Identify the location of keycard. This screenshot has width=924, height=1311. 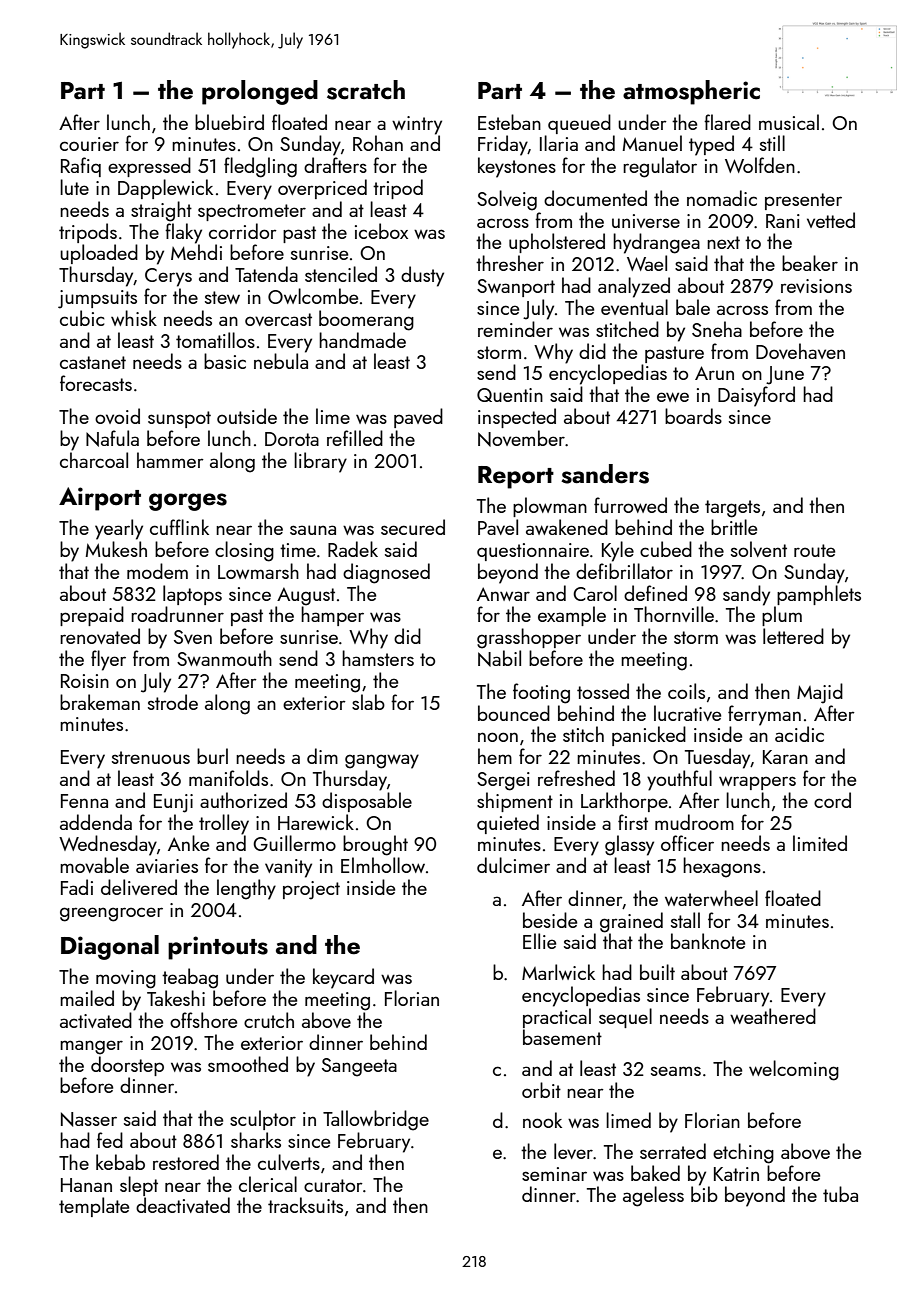
(343, 978).
